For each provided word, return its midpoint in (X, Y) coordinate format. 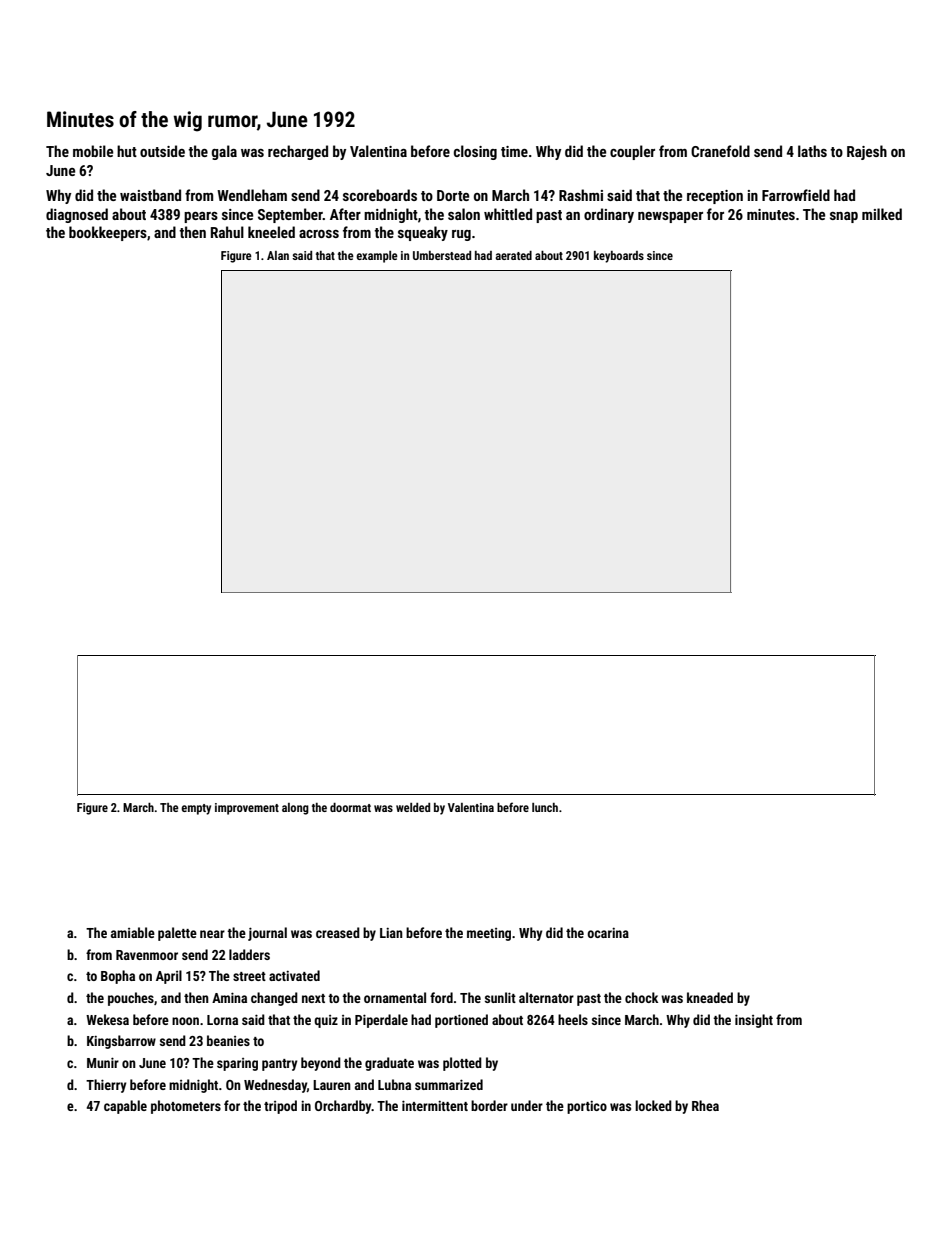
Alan (278, 255)
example (377, 257)
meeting (489, 934)
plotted (462, 1064)
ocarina (608, 933)
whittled (508, 214)
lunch (545, 807)
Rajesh (867, 152)
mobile (93, 151)
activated (294, 975)
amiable (133, 932)
